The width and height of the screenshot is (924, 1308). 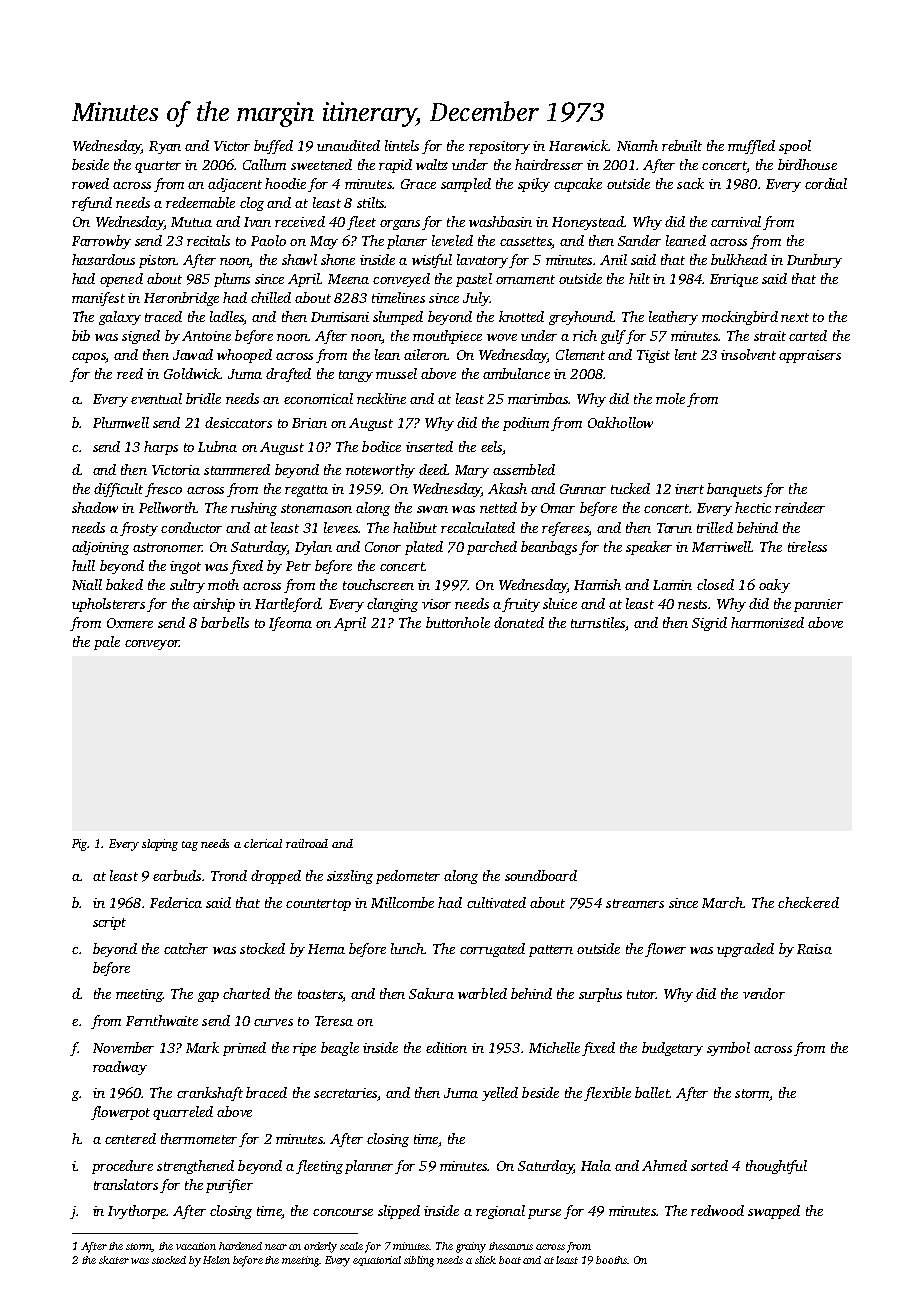 I want to click on conveyor, so click(x=152, y=645).
